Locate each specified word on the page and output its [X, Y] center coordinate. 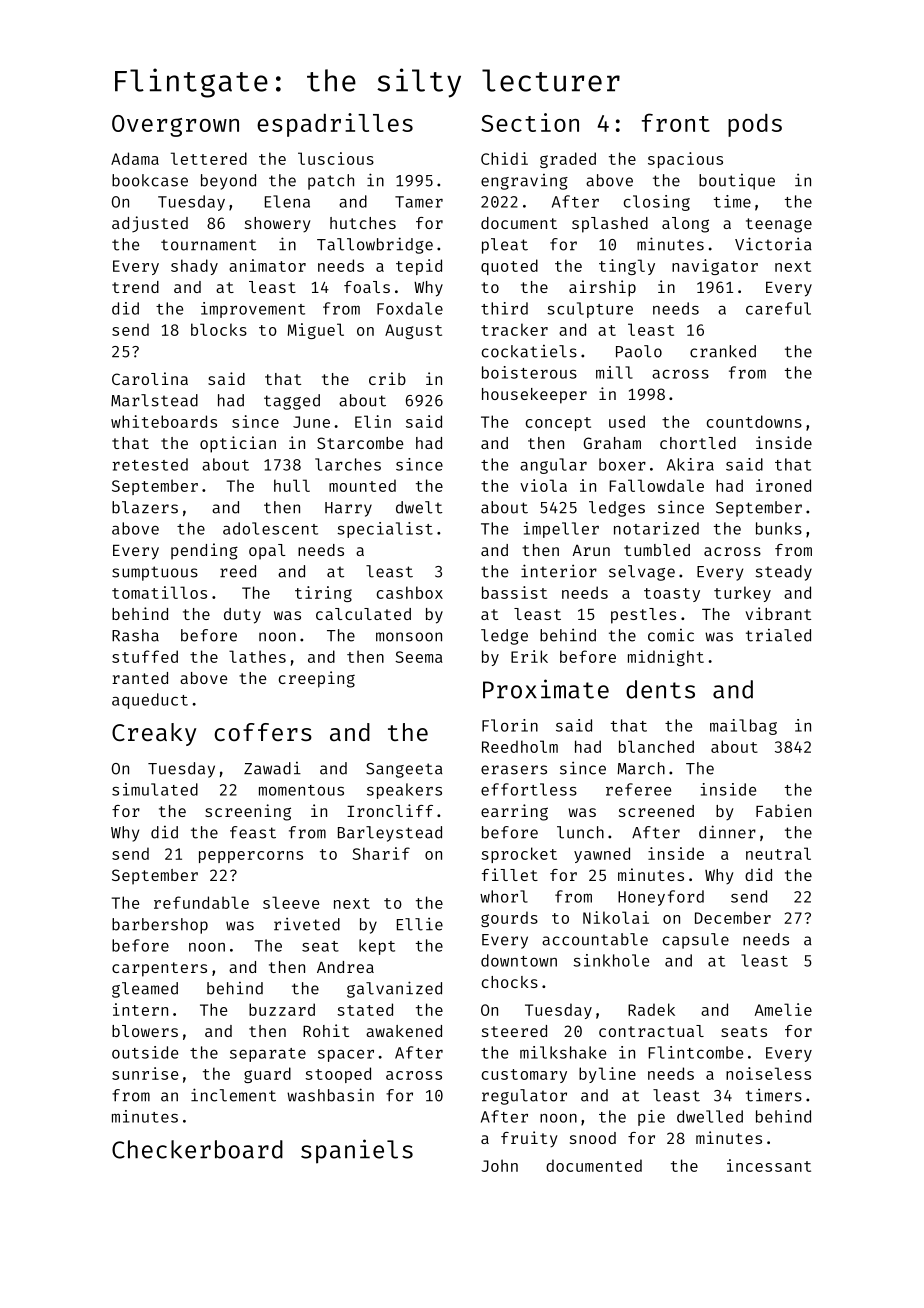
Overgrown [175, 126]
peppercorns [251, 857]
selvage [642, 573]
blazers [145, 507]
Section [530, 122]
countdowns [754, 421]
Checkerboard [197, 1149]
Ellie [420, 924]
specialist [385, 530]
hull [292, 485]
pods [755, 125]
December [733, 917]
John [499, 1165]
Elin [373, 421]
